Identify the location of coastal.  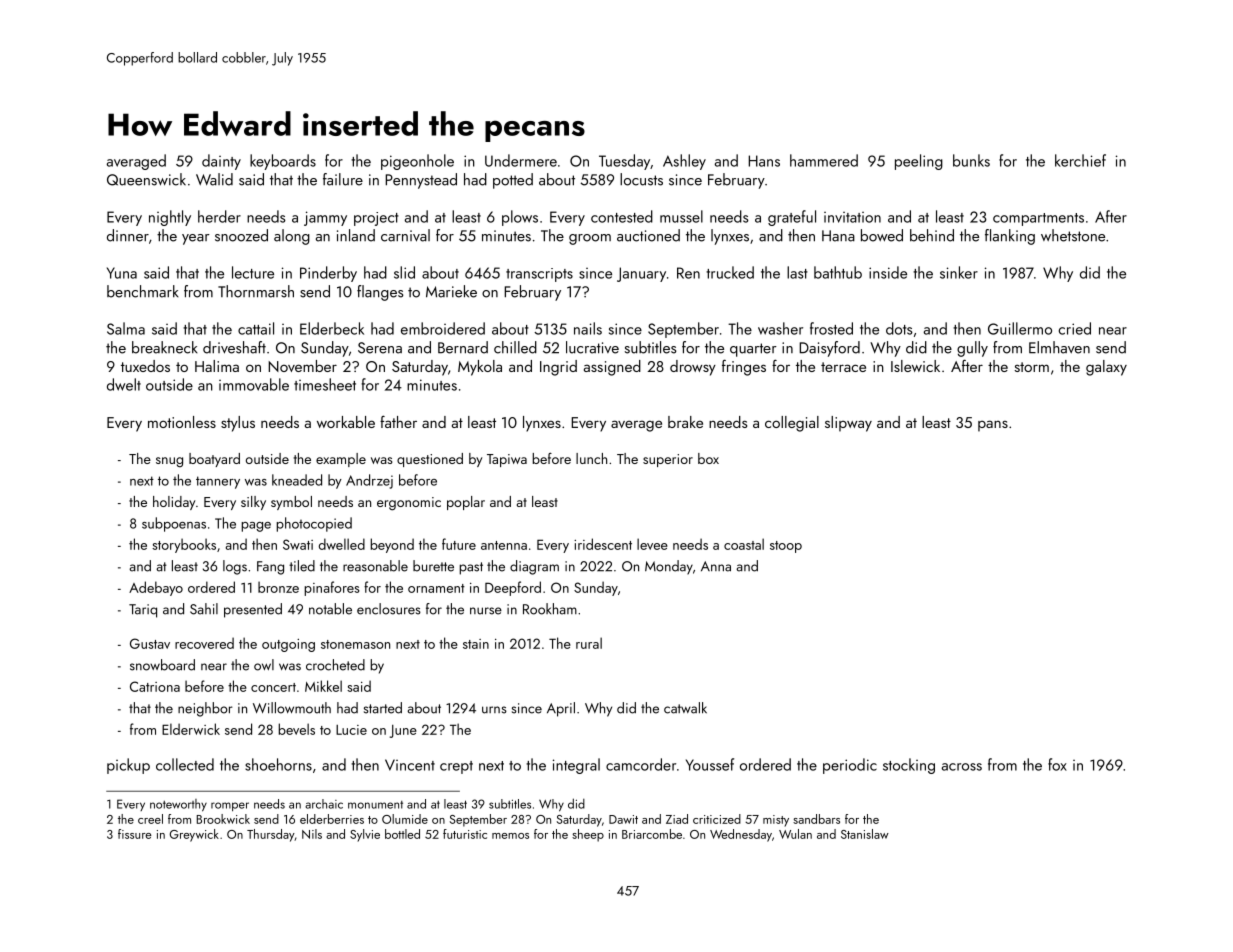
(744, 544).
